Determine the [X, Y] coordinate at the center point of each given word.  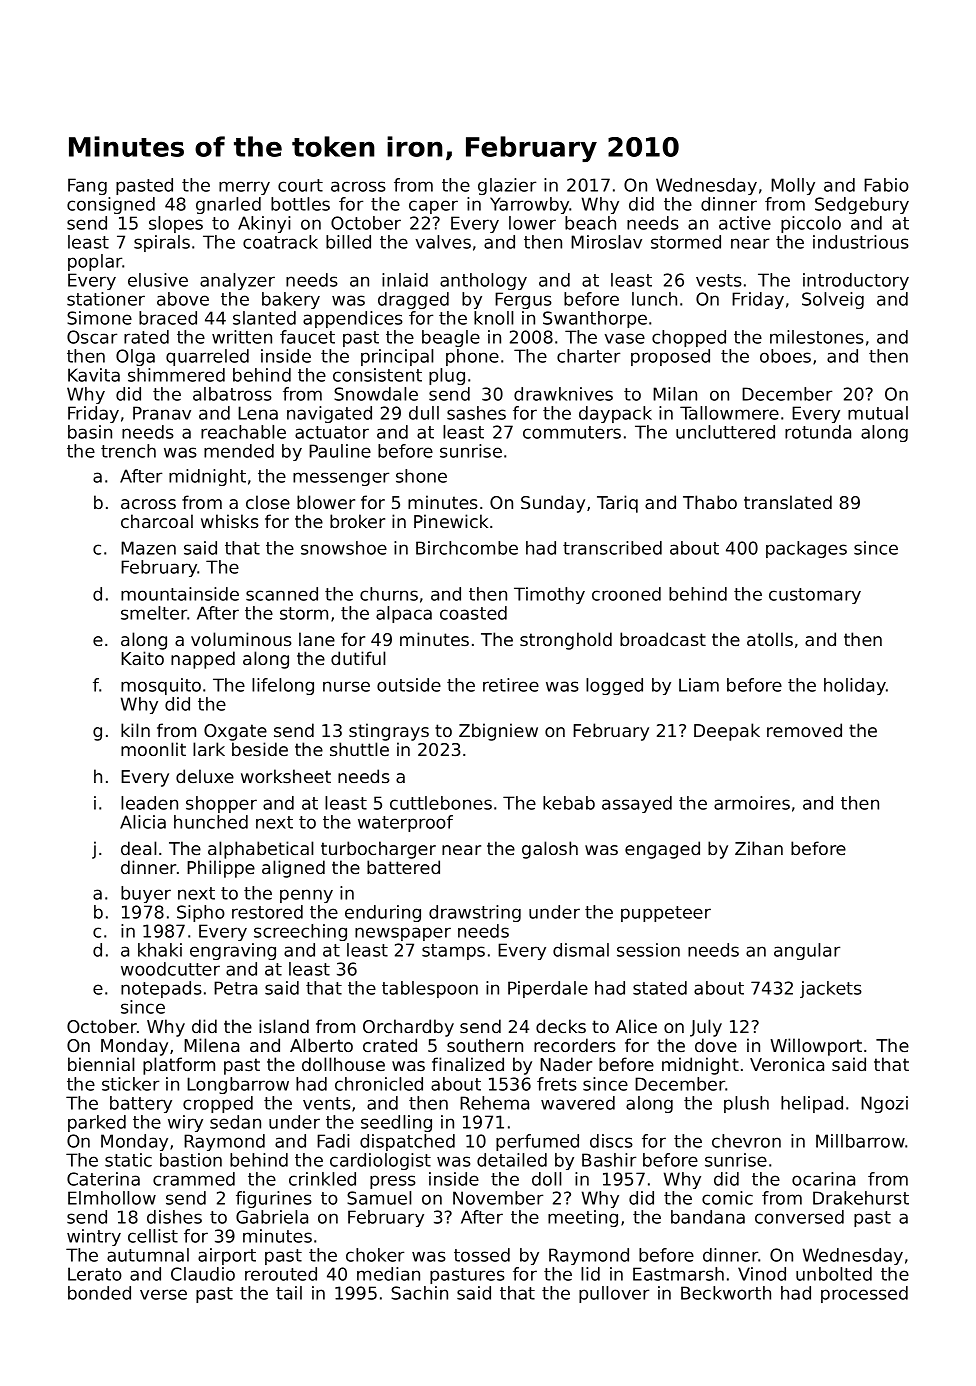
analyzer [237, 281]
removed [804, 730]
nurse [346, 686]
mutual [878, 413]
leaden [149, 803]
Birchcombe [467, 548]
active [745, 223]
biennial [101, 1064]
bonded [99, 1293]
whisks [230, 521]
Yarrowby [530, 205]
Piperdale [548, 989]
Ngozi [884, 1104]
